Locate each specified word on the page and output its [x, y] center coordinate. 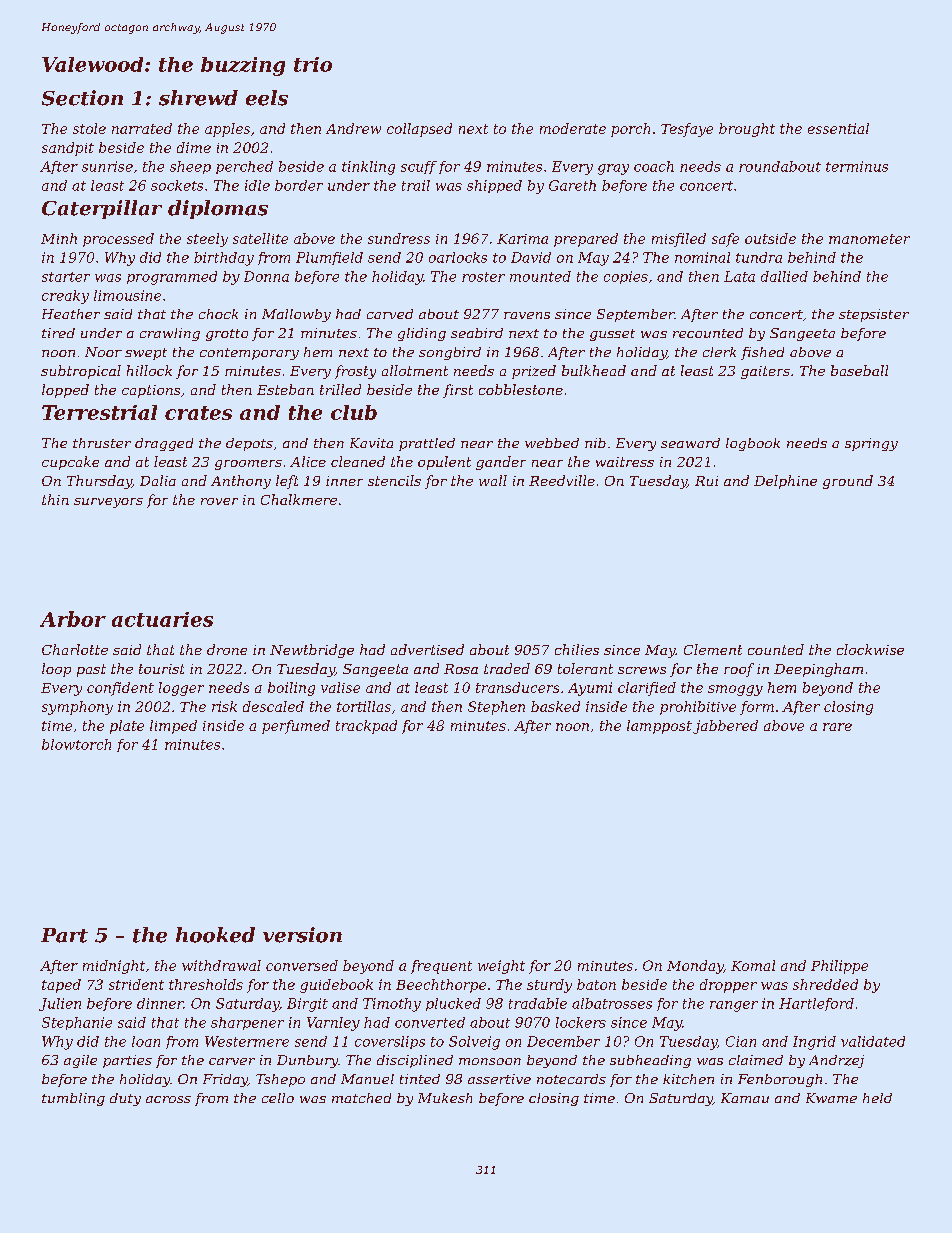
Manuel [367, 1079]
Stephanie [77, 1023]
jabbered [725, 727]
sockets [177, 185]
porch [630, 130]
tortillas [364, 706]
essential [838, 128]
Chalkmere [299, 499]
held [877, 1098]
